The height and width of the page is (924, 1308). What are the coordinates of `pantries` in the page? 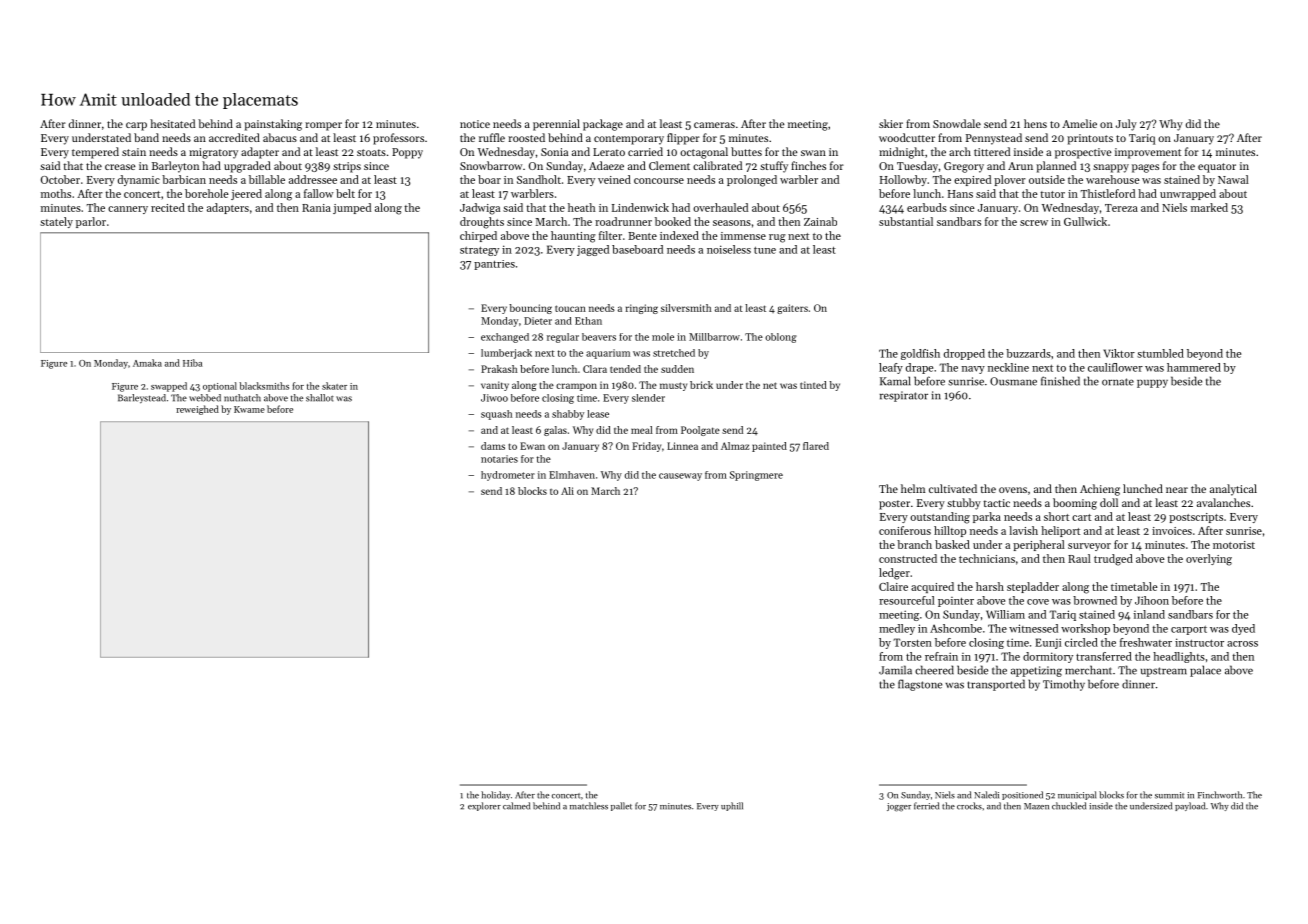 It's located at (494, 265).
